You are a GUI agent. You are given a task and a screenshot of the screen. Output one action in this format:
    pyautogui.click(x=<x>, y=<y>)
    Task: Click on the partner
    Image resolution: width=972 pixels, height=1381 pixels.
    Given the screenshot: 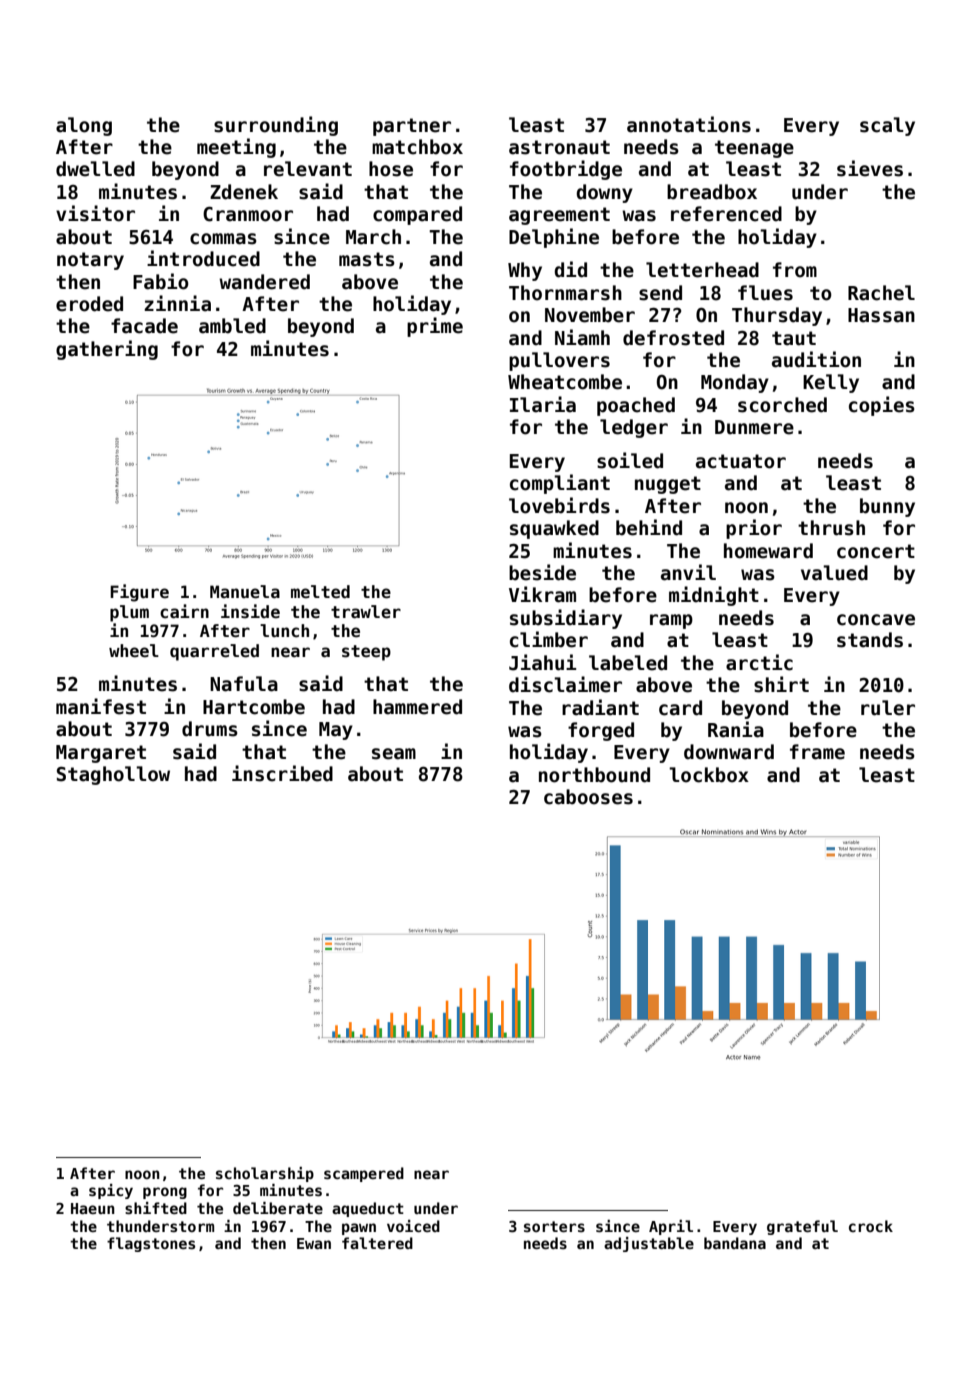 What is the action you would take?
    pyautogui.click(x=412, y=127)
